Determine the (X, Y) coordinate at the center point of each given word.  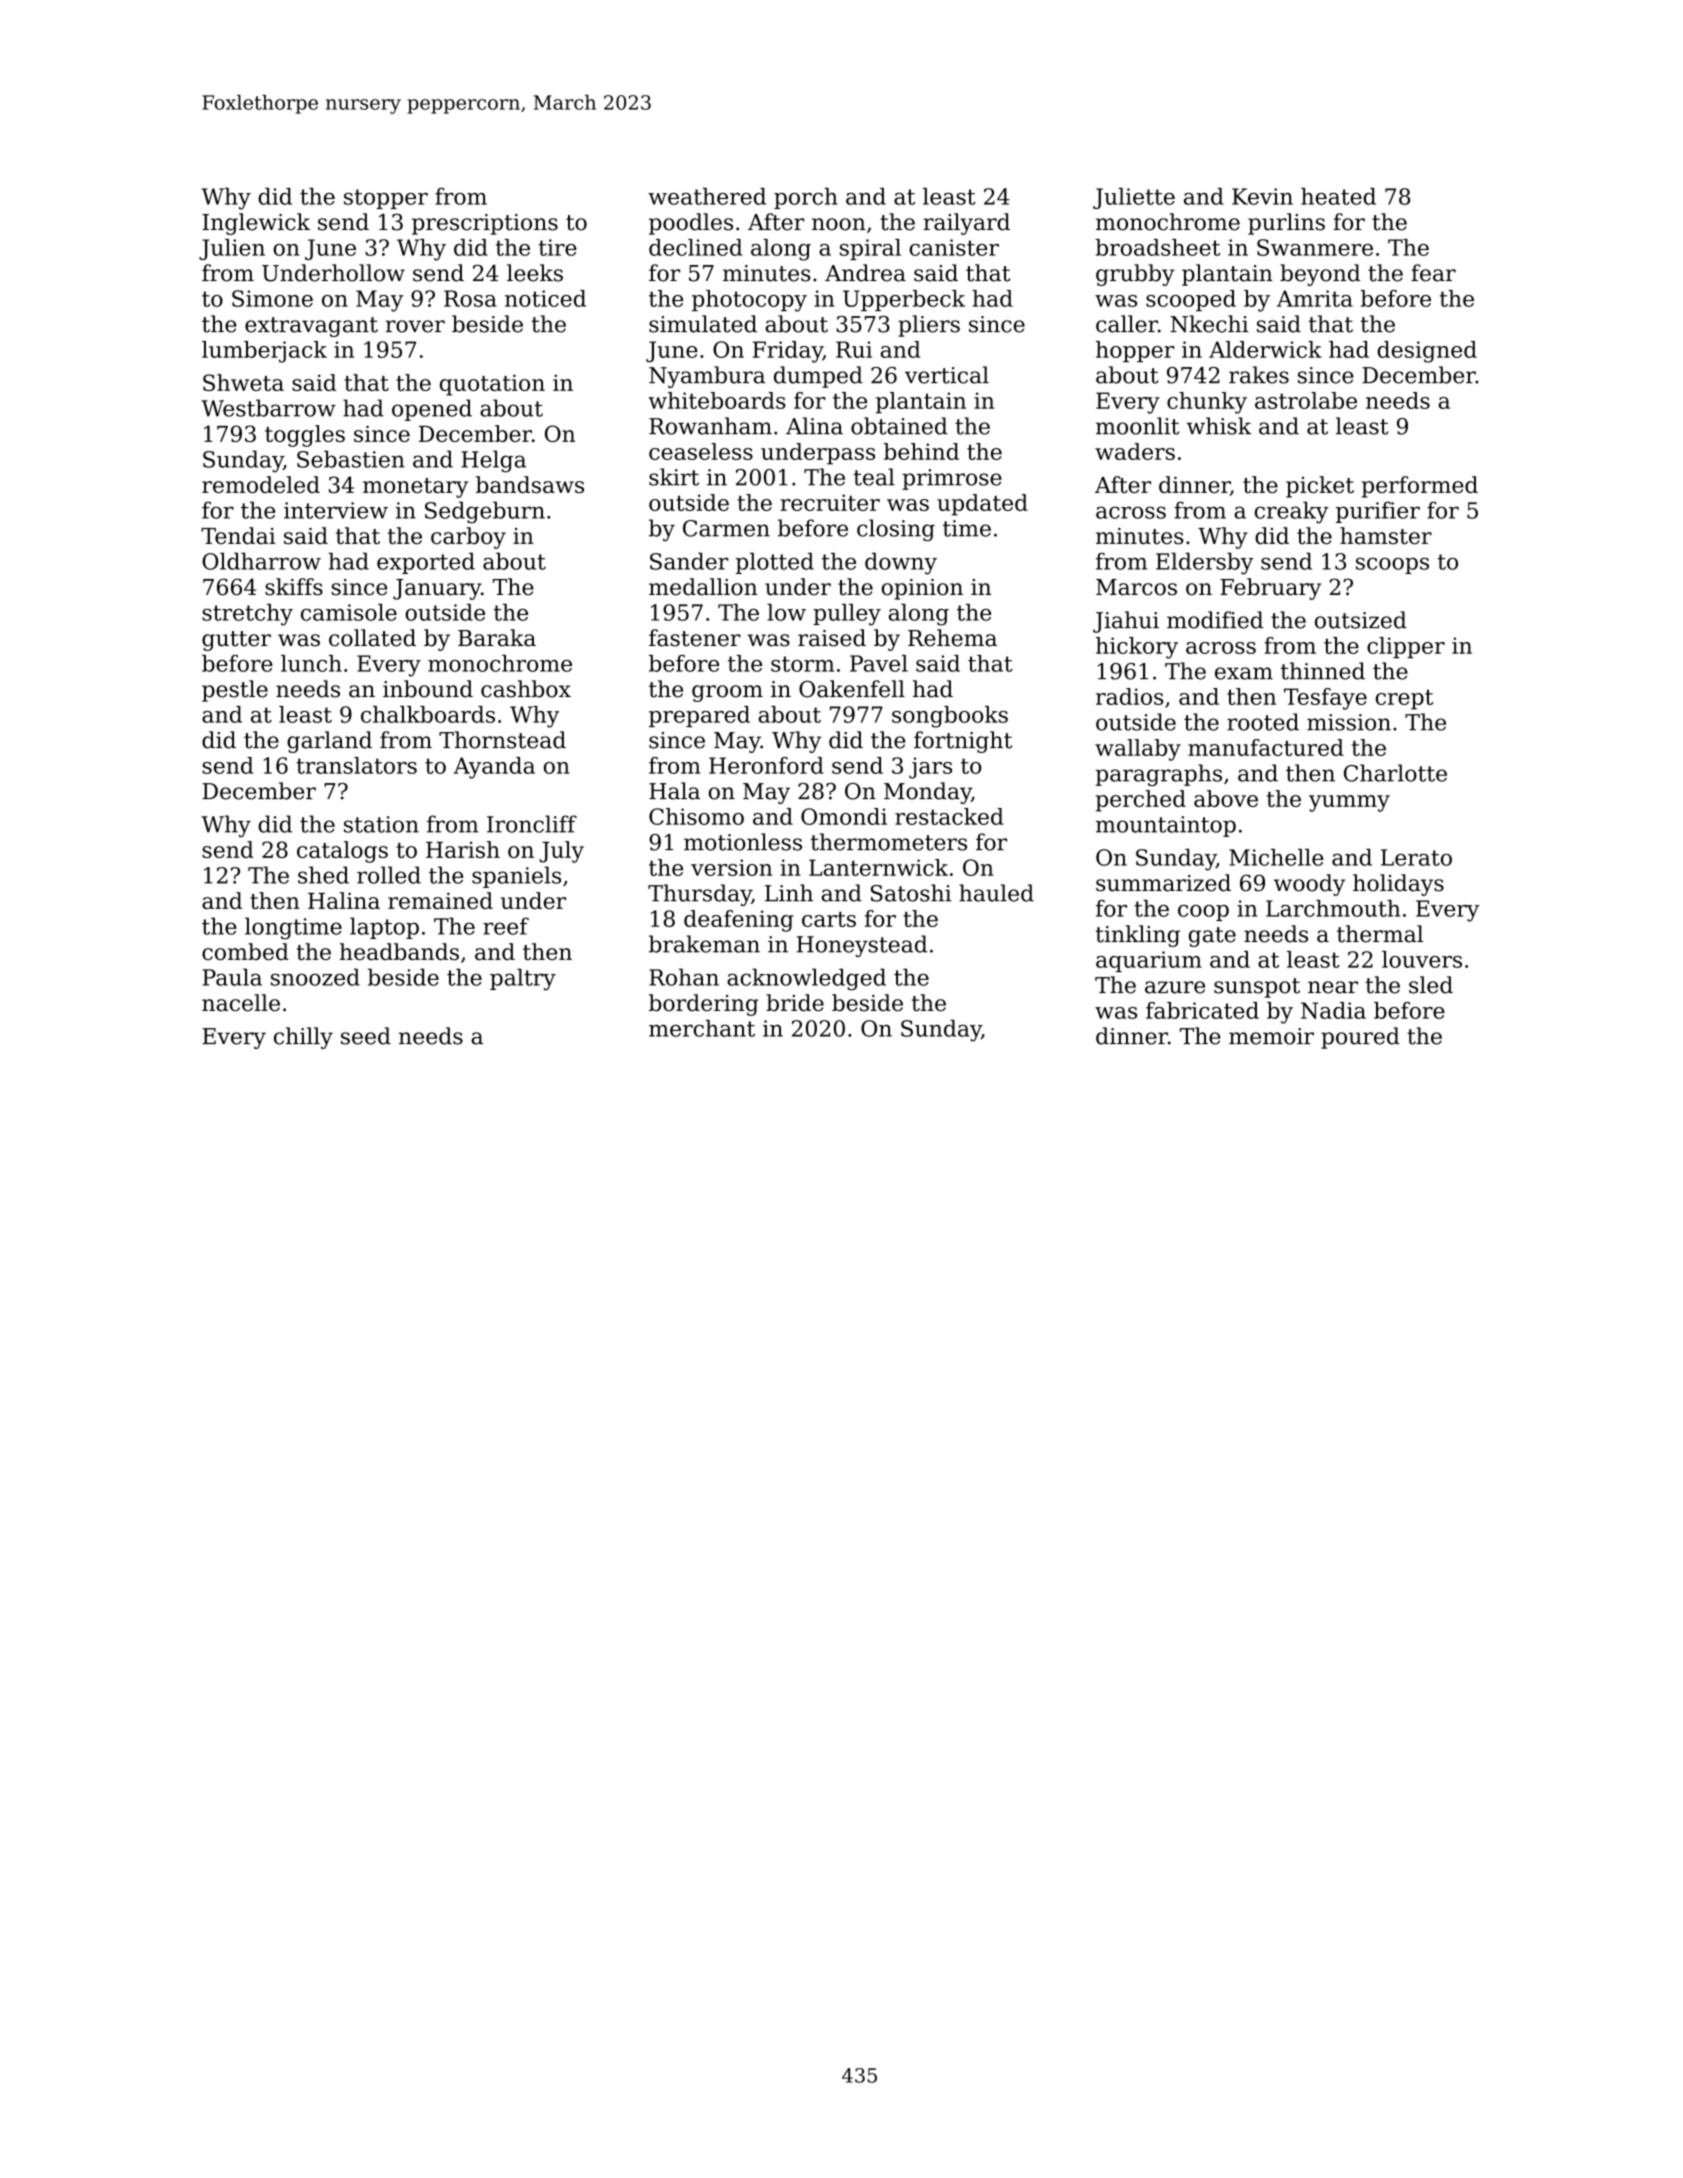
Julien (232, 249)
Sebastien (351, 459)
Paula (232, 977)
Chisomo (696, 816)
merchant (702, 1028)
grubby (1135, 275)
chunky (1207, 403)
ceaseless (701, 451)
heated (1338, 196)
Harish (463, 849)
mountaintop (1166, 826)
